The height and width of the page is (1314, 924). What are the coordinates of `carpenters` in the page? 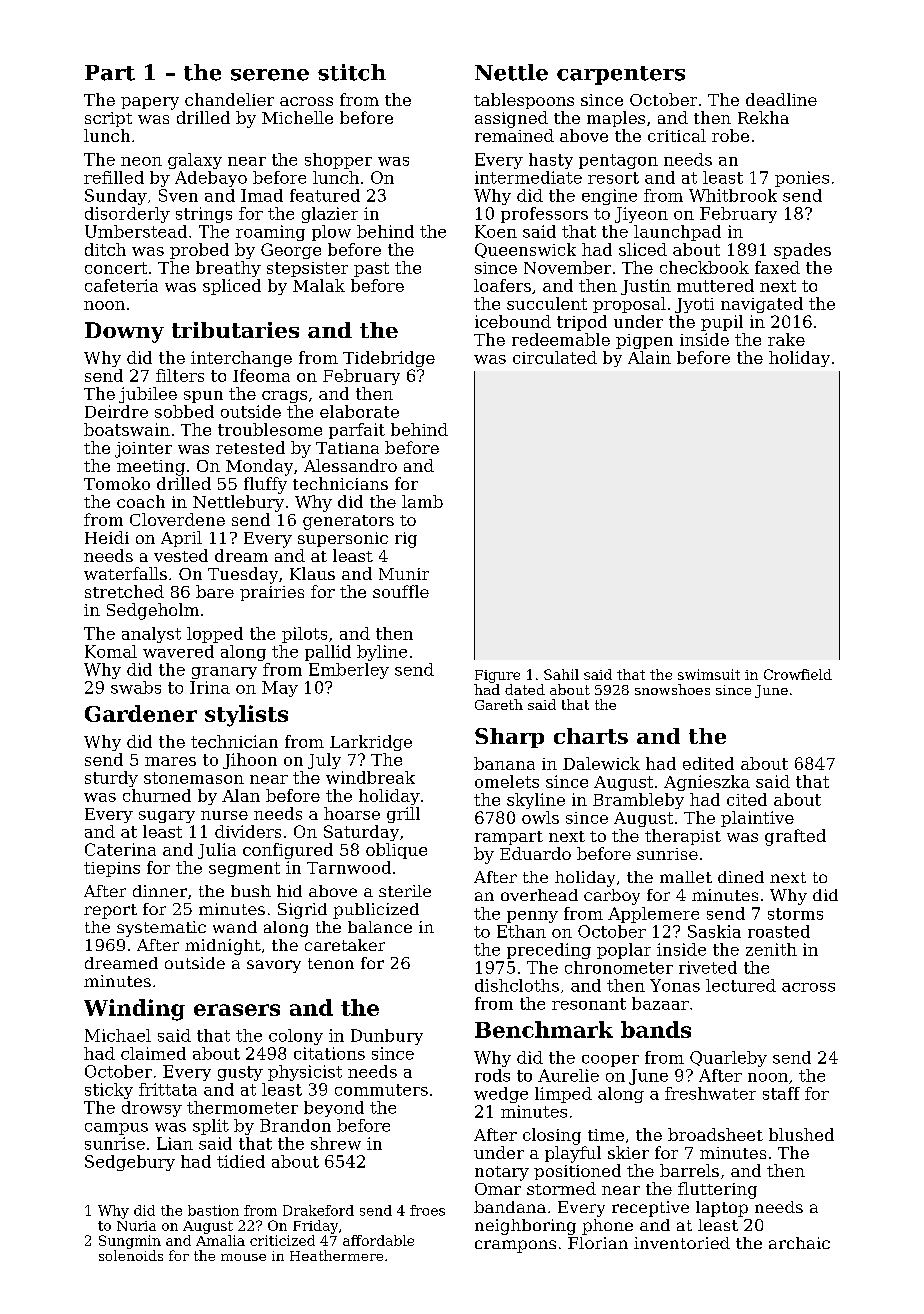 It's located at (621, 75).
